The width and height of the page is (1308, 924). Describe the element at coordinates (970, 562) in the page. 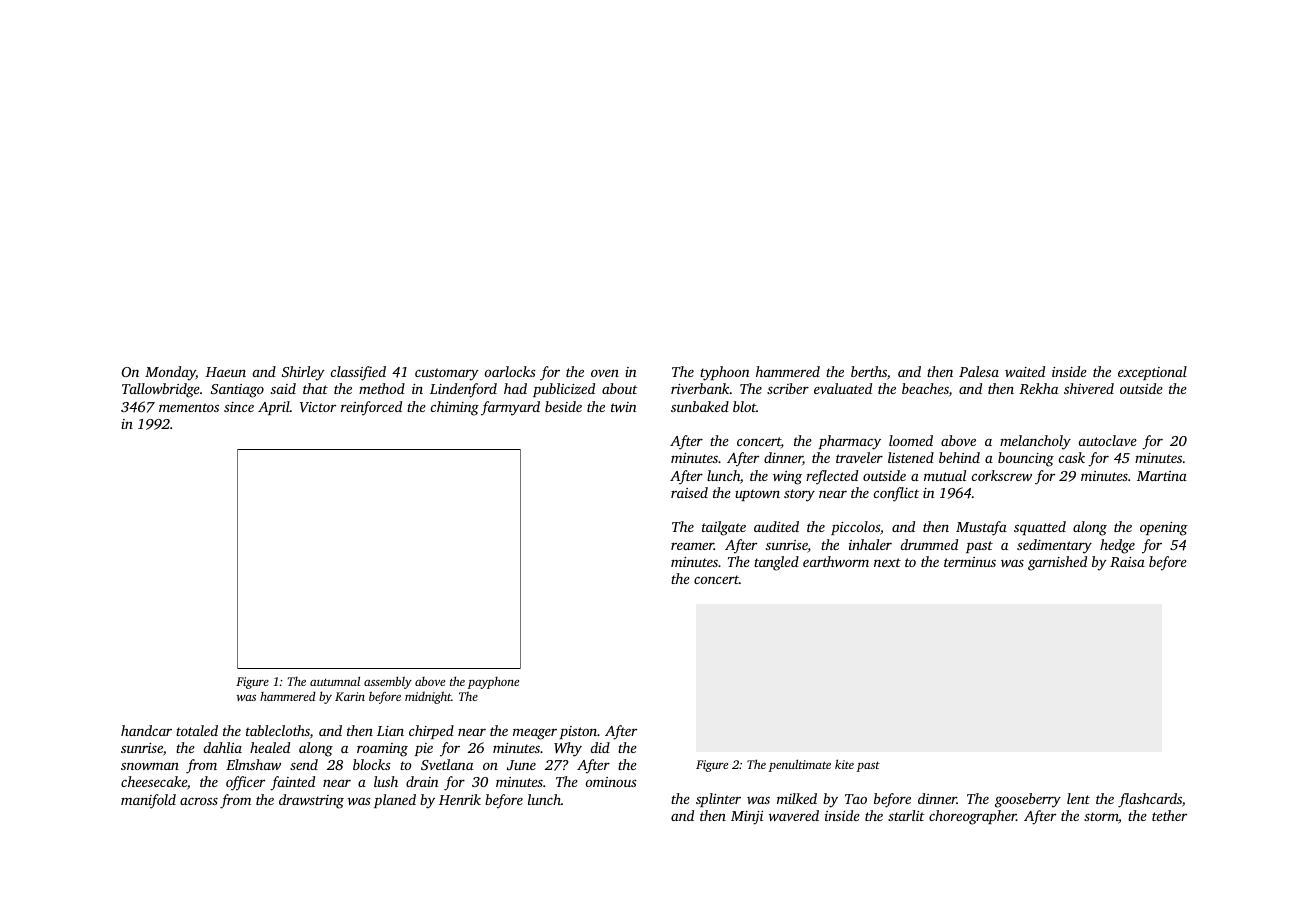

I see `terminus` at that location.
